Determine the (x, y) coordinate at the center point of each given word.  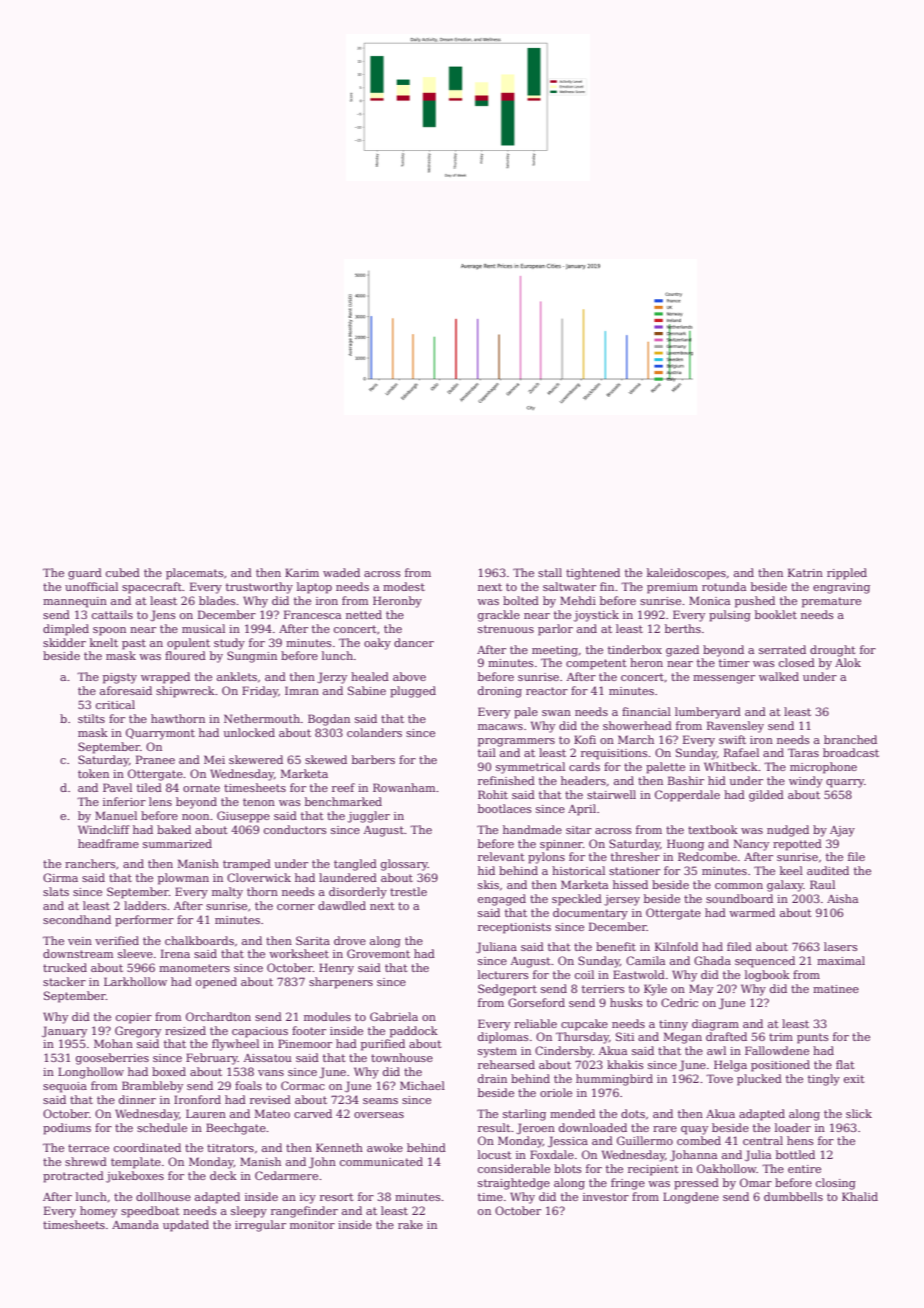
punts (813, 1038)
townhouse (402, 1057)
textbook (713, 829)
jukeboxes (135, 1177)
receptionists (514, 928)
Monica (709, 600)
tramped (247, 865)
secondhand (77, 919)
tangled (355, 865)
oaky (377, 644)
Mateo (272, 1113)
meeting (555, 651)
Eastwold (639, 974)
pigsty (120, 678)
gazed (682, 651)
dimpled (66, 630)
